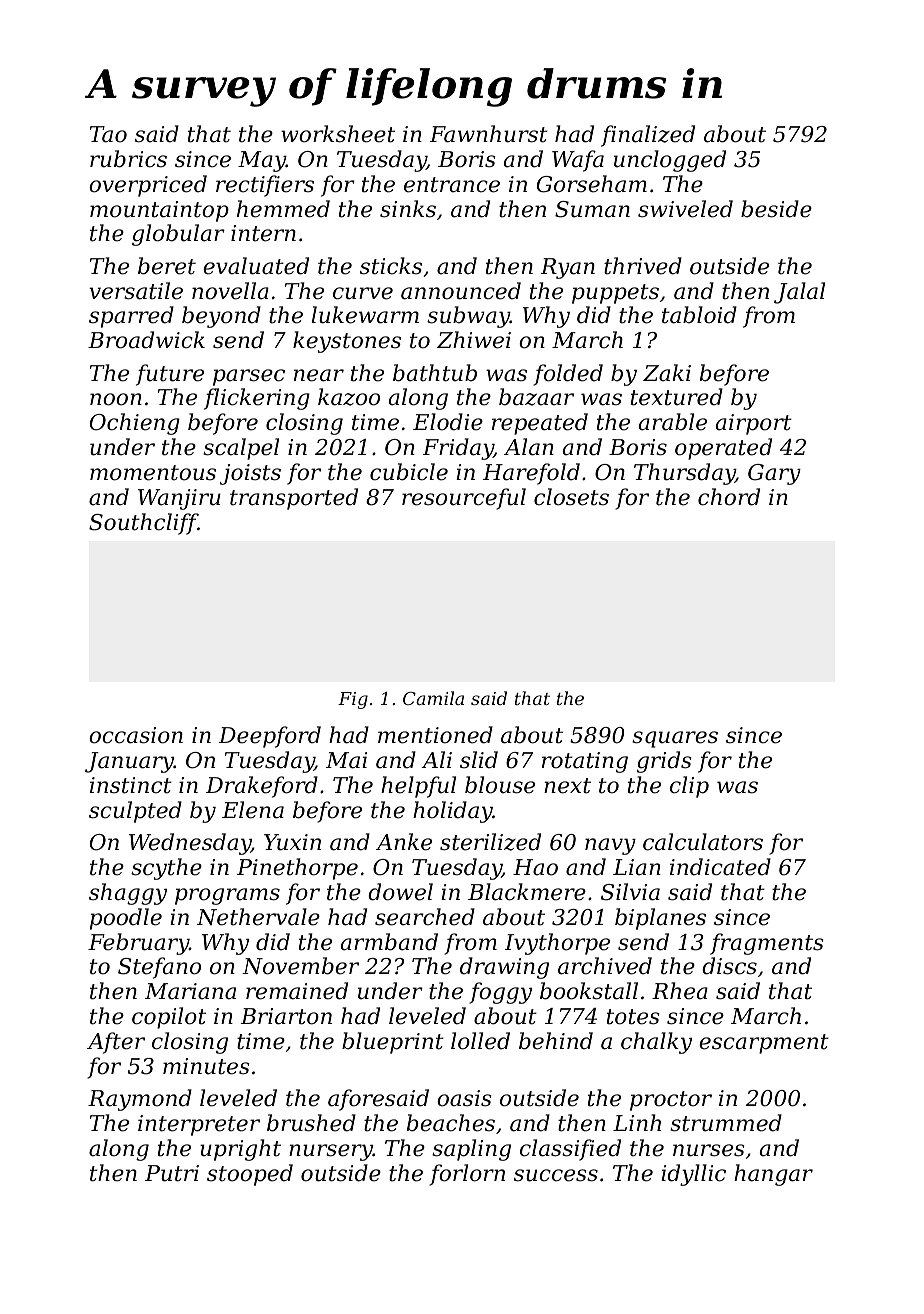 Image resolution: width=924 pixels, height=1314 pixels. What do you see at coordinates (689, 787) in the document?
I see `clip` at bounding box center [689, 787].
